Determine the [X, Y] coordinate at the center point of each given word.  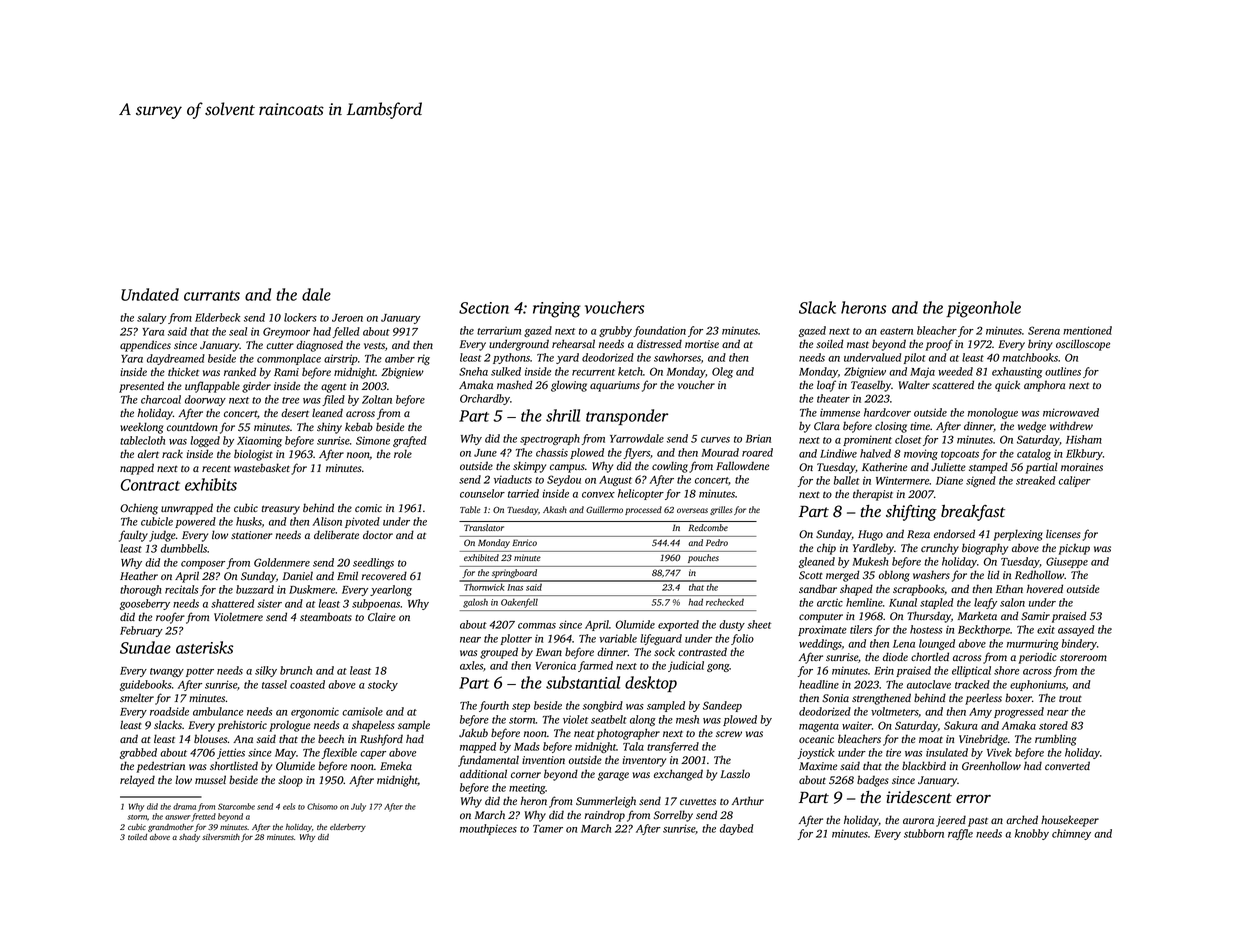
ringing [557, 310]
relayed [137, 781]
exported [678, 625]
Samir [1035, 616]
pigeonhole [983, 309]
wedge [1032, 427]
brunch [296, 670]
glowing [569, 386]
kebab [359, 426]
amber [400, 358]
